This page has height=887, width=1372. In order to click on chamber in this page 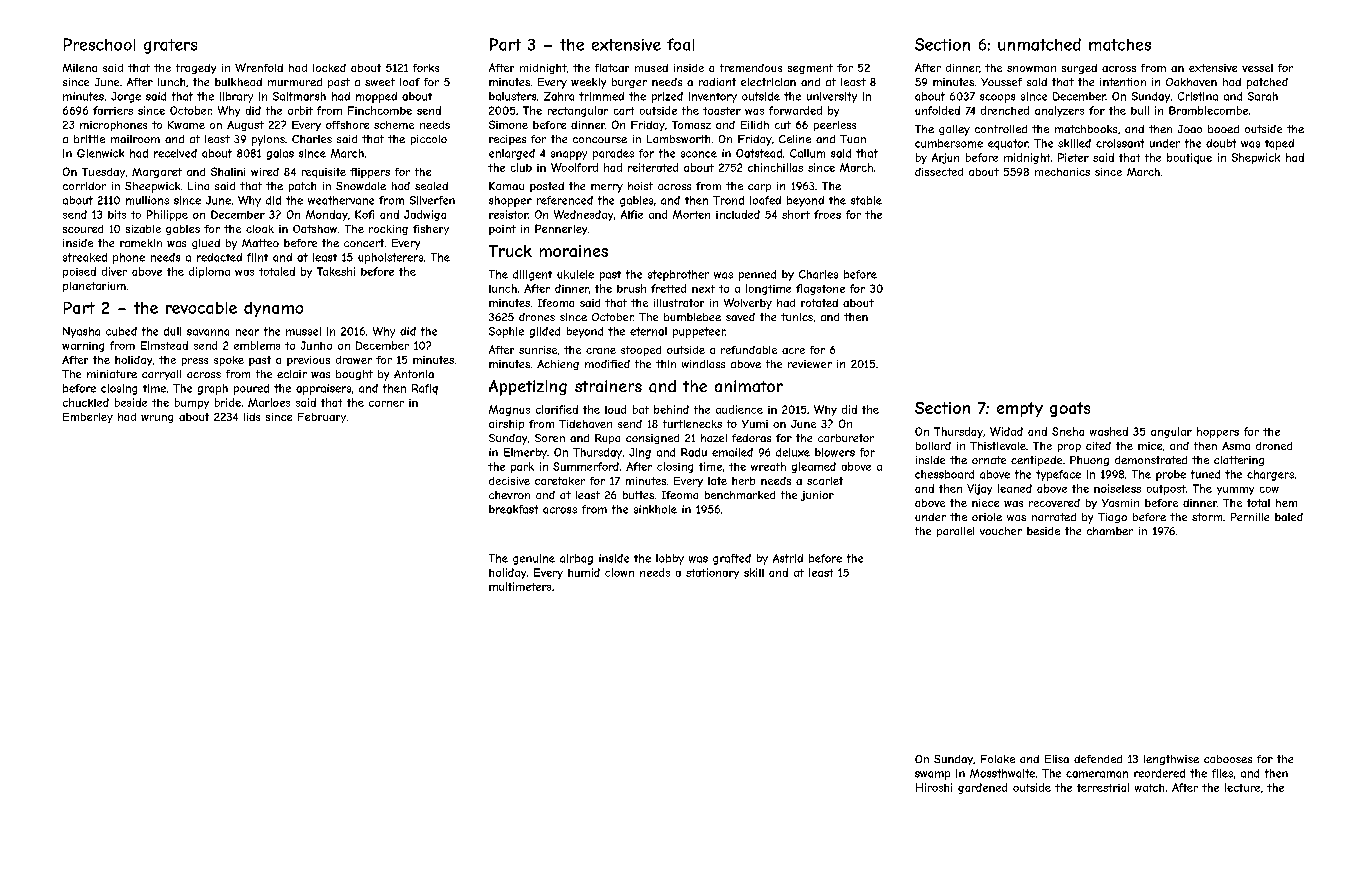, I will do `click(1110, 531)`.
